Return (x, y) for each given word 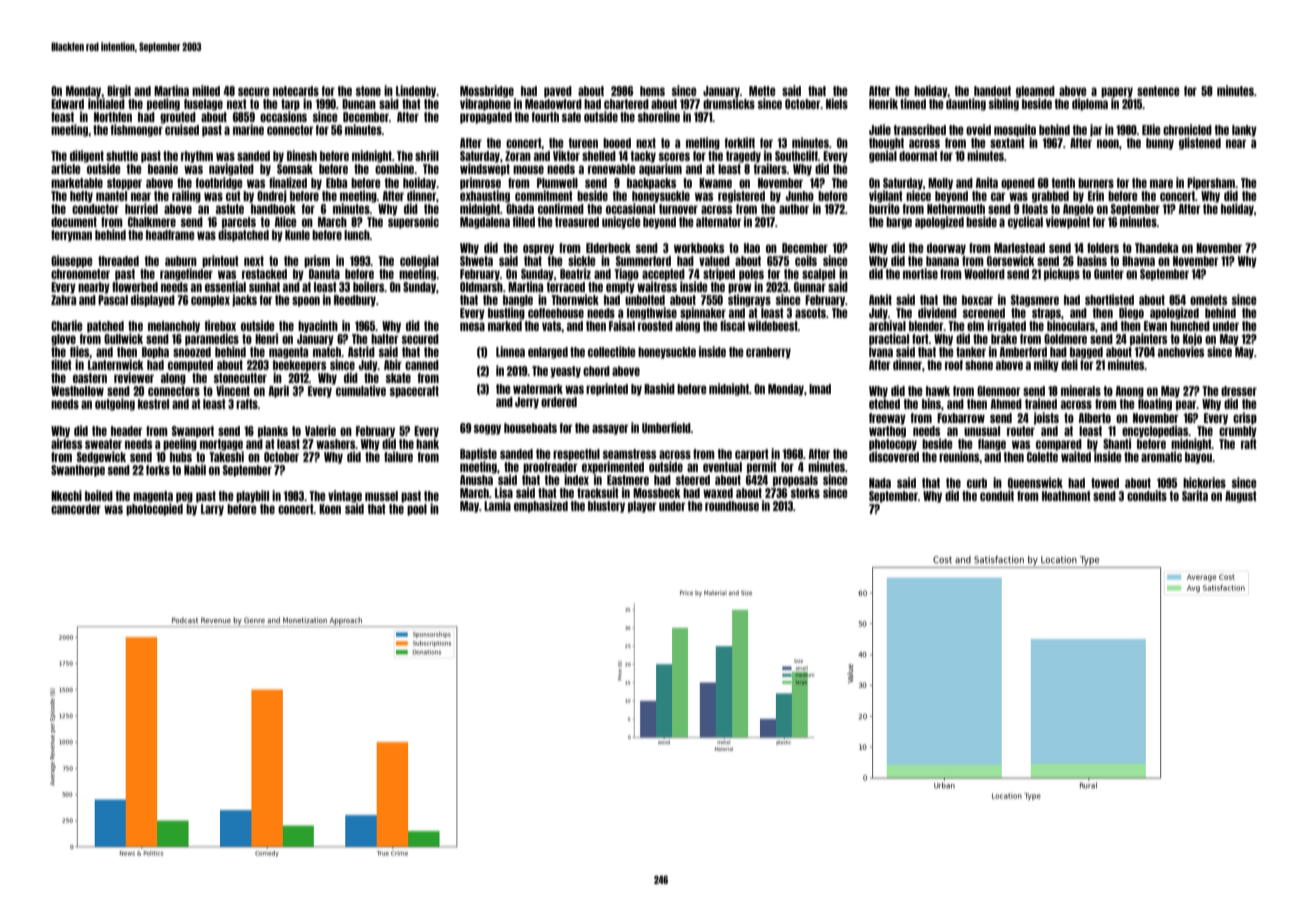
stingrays (749, 300)
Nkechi (66, 495)
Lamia (497, 505)
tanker (971, 352)
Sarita (1195, 495)
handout (992, 91)
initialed (106, 103)
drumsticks (729, 103)
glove (63, 340)
